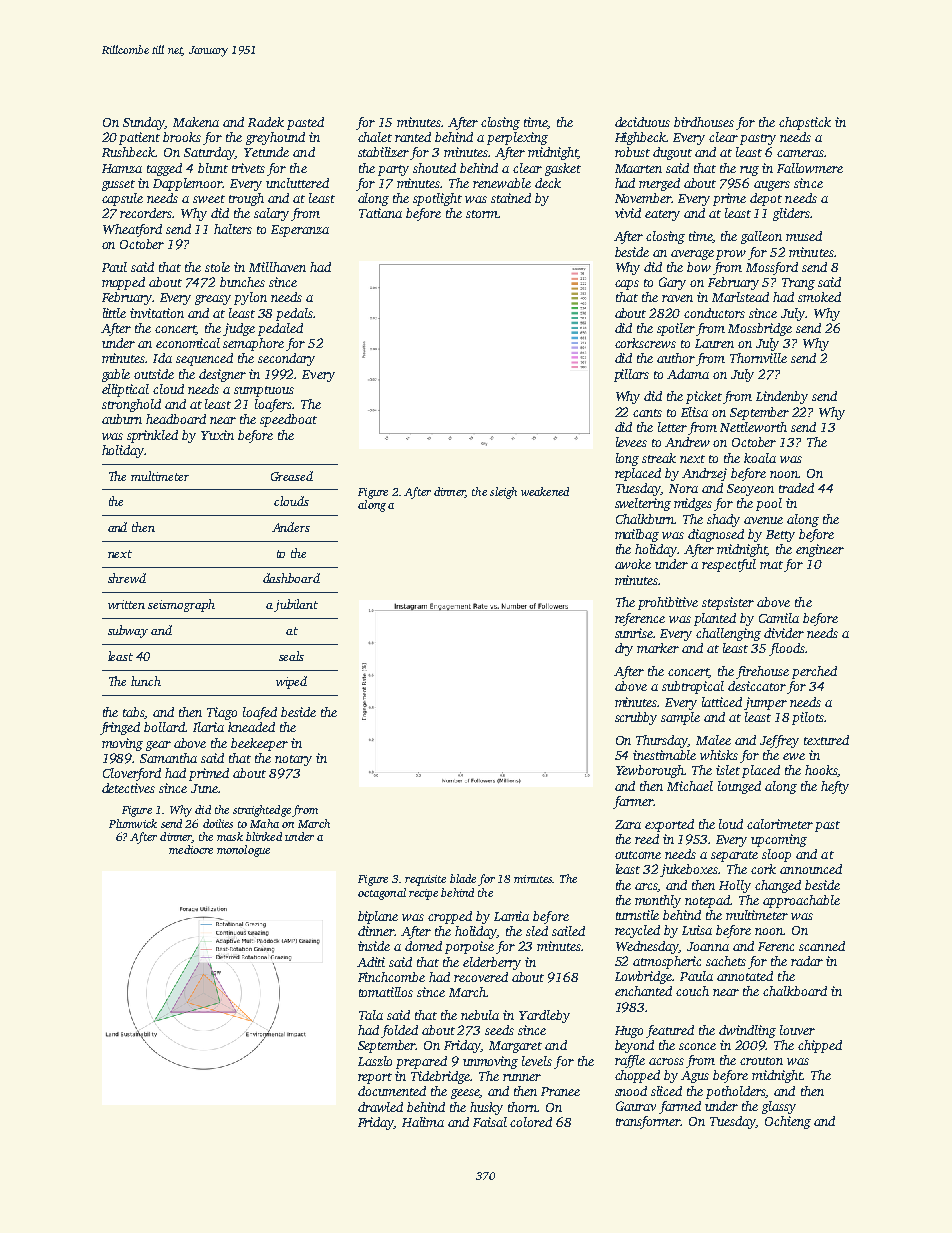 The height and width of the document is (1233, 952). I want to click on chopstick, so click(805, 123).
